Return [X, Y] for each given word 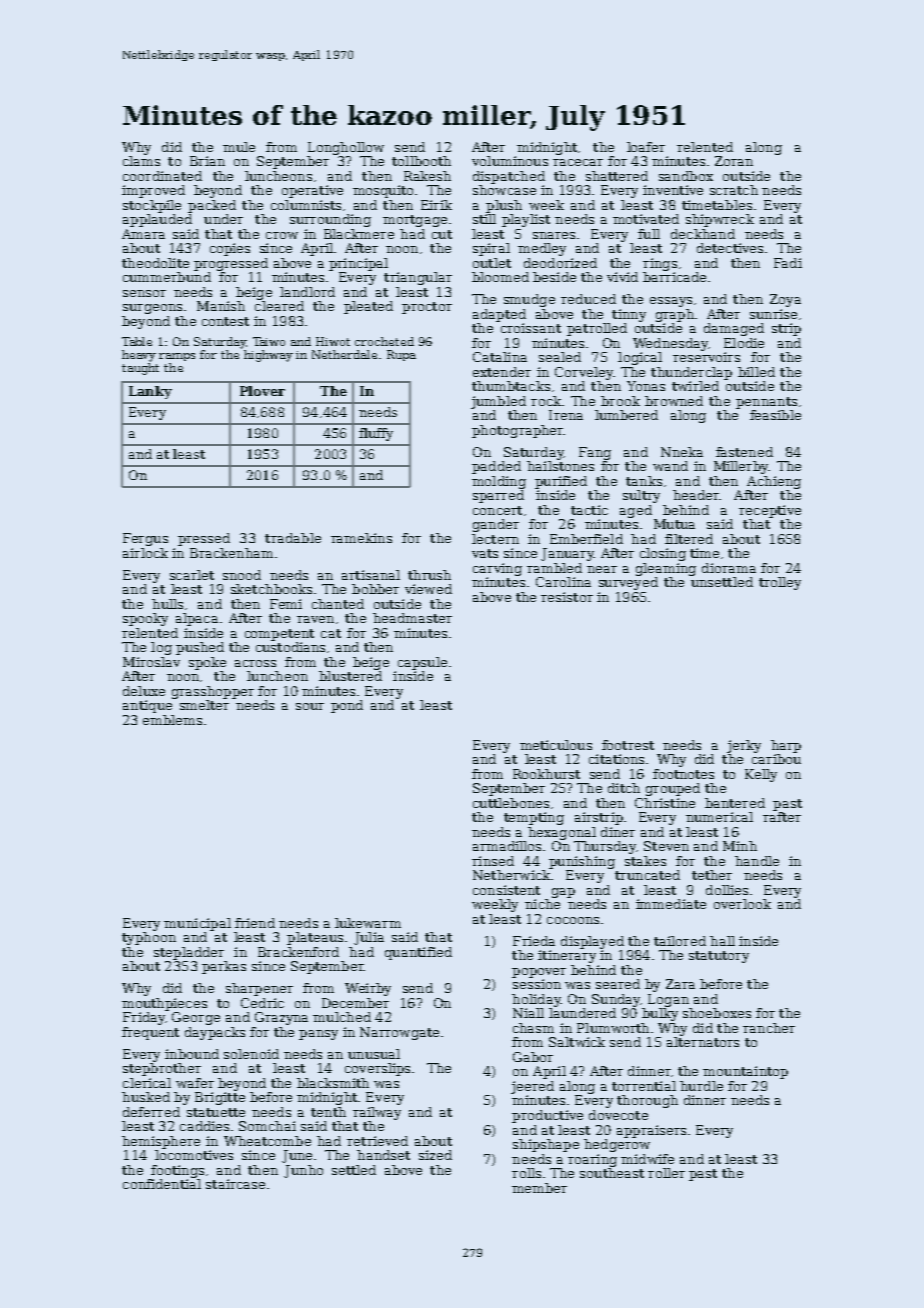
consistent [506, 890]
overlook [742, 904]
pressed [204, 539]
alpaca [197, 619]
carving [497, 569]
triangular [418, 278]
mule [239, 147]
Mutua [674, 524]
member [539, 1188]
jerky [744, 746]
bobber [375, 589]
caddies [204, 1126]
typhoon [149, 938]
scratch [734, 190]
